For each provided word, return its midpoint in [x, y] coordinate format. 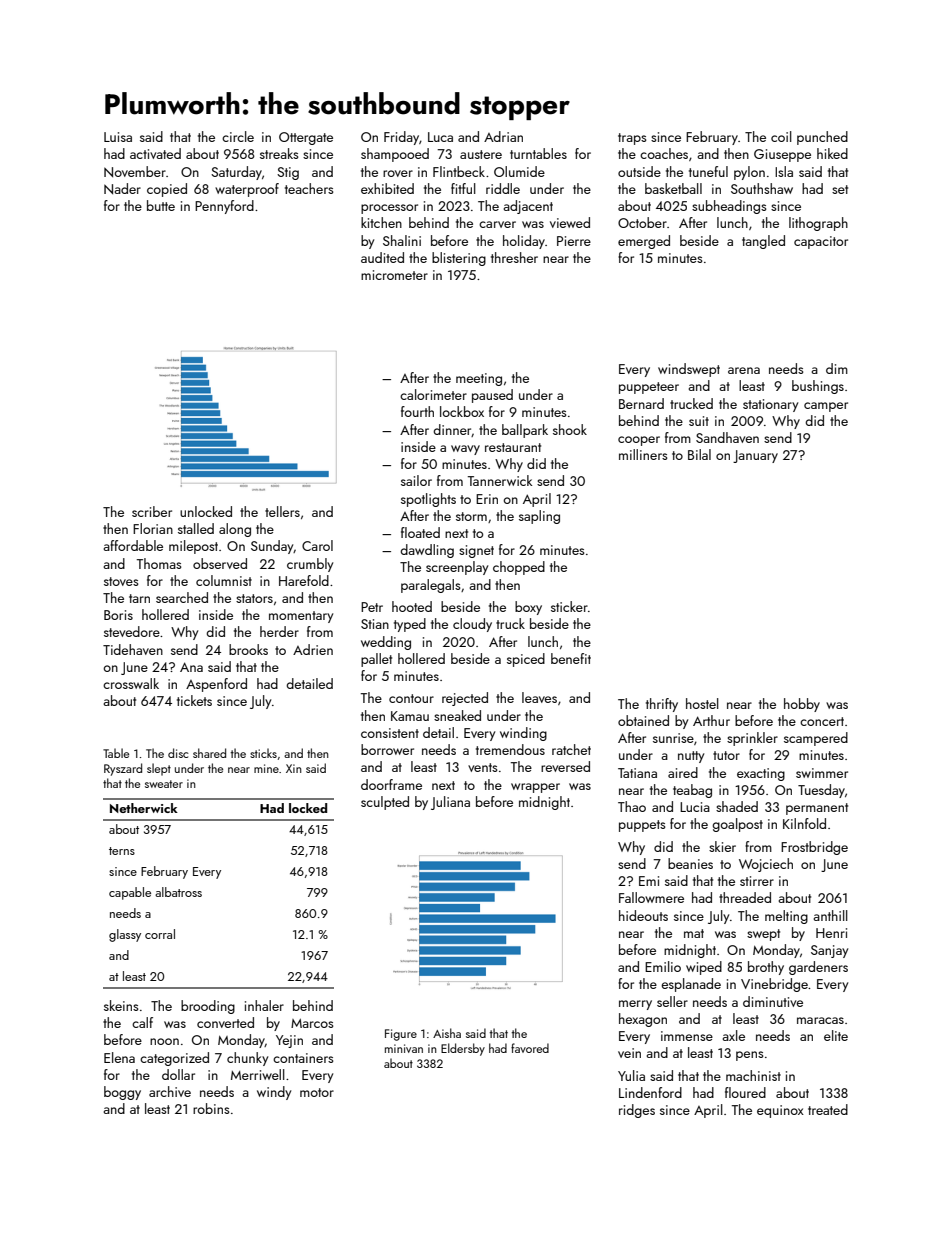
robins [211, 1108]
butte [161, 205]
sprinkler [752, 739]
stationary [770, 405]
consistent [390, 733]
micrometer [394, 275]
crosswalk [131, 683]
